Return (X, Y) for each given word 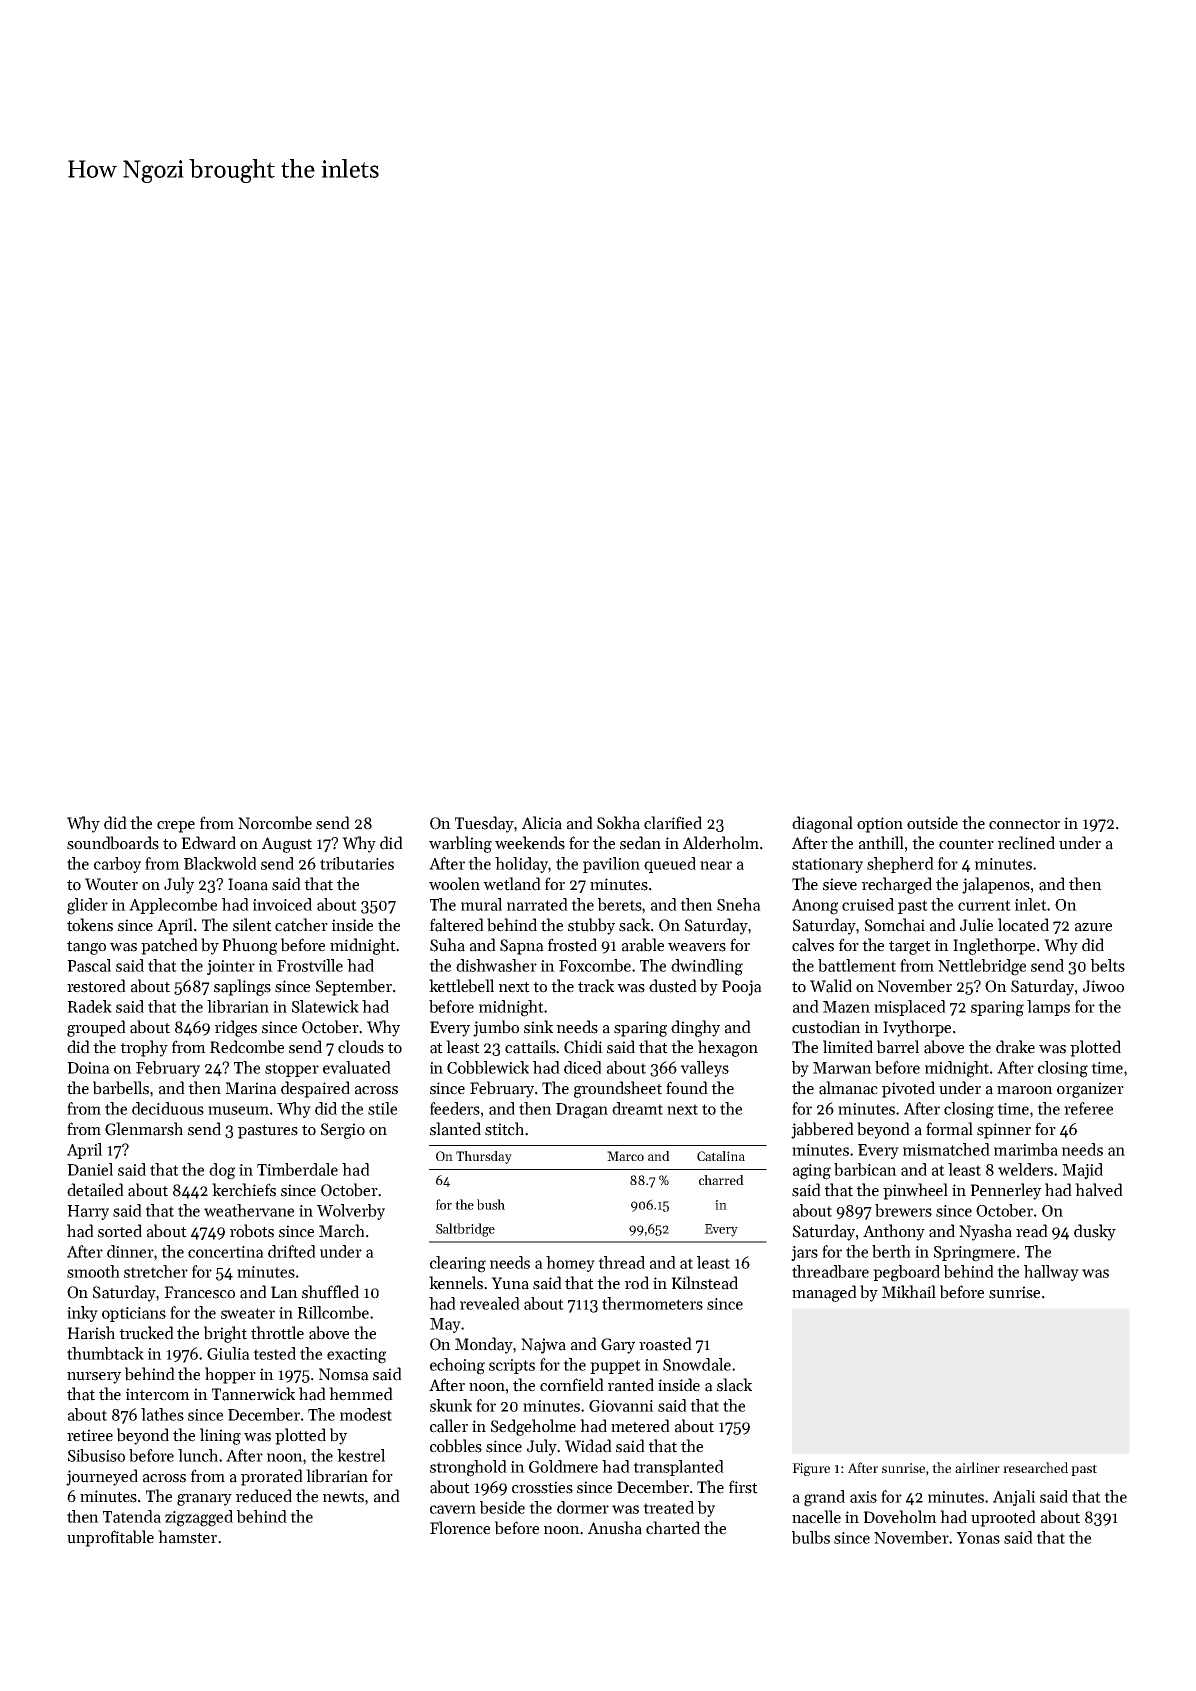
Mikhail (909, 1292)
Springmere (974, 1254)
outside (932, 823)
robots (252, 1231)
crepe (176, 827)
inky (82, 1314)
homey (570, 1264)
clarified (673, 823)
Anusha (615, 1528)
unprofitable (110, 1538)
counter (966, 844)
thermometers (652, 1303)
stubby (591, 926)
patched (169, 946)
